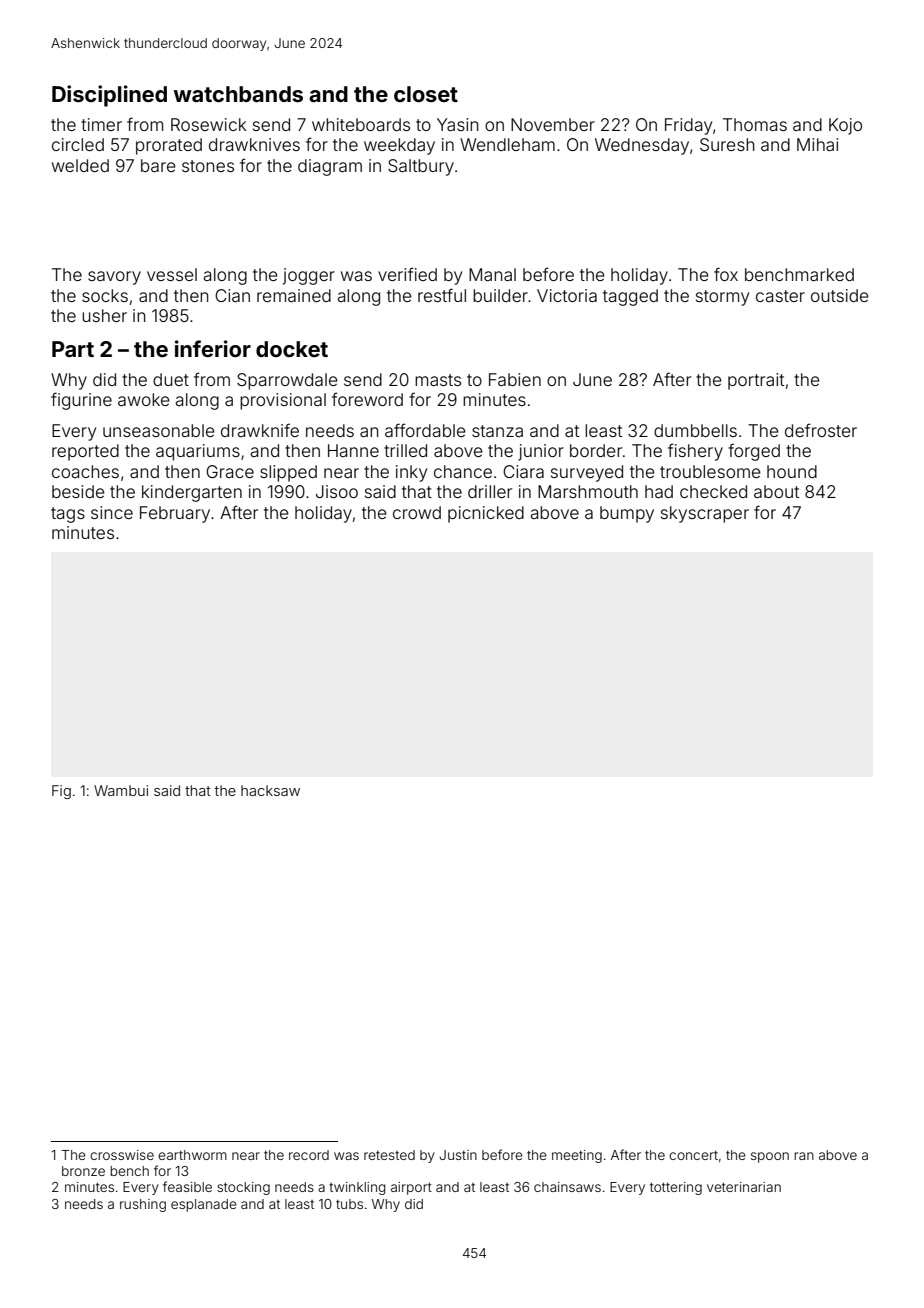 This document has height=1308, width=924. What do you see at coordinates (486, 514) in the document?
I see `picnicked` at bounding box center [486, 514].
